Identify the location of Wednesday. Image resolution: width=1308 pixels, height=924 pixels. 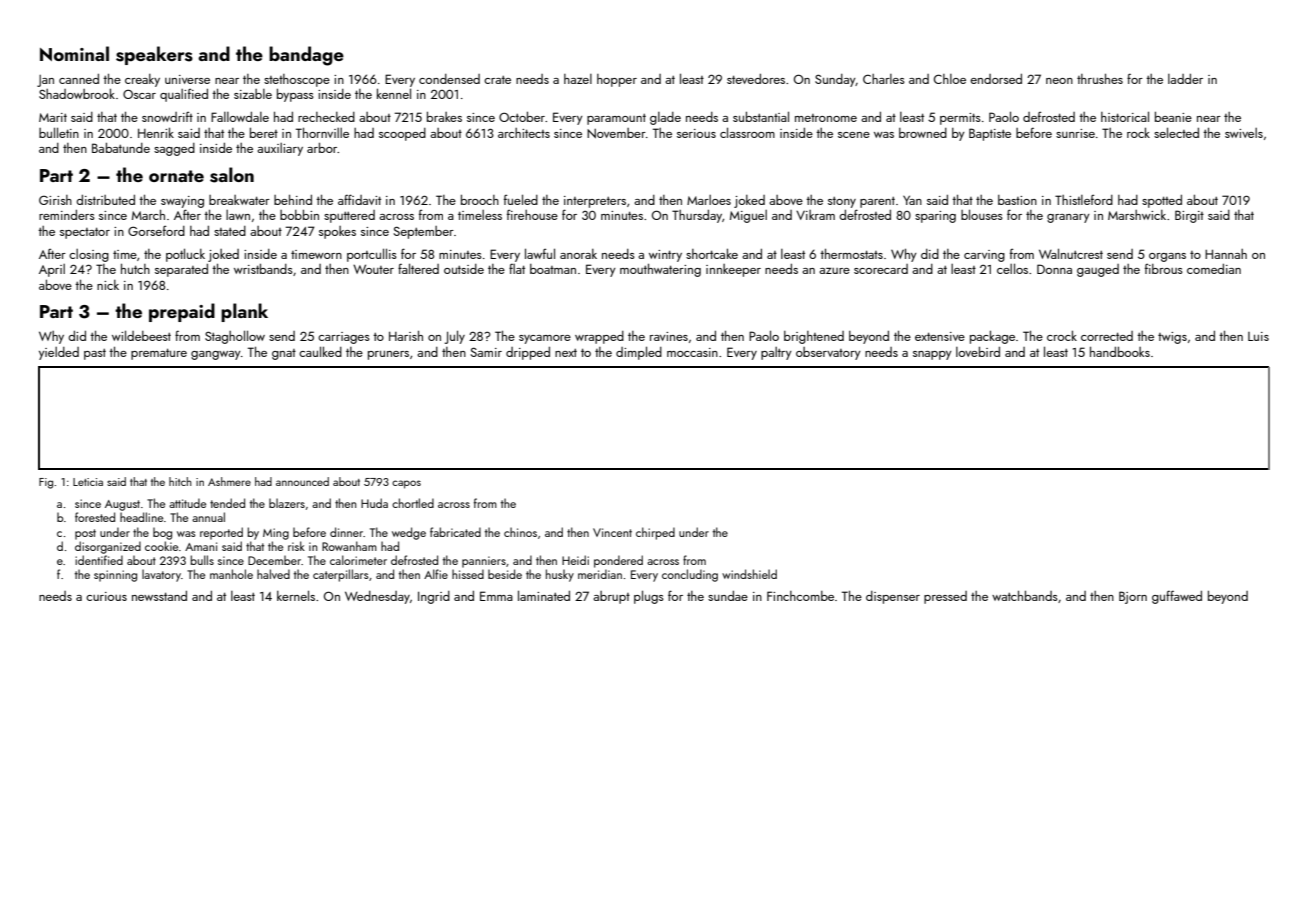
(377, 597).
